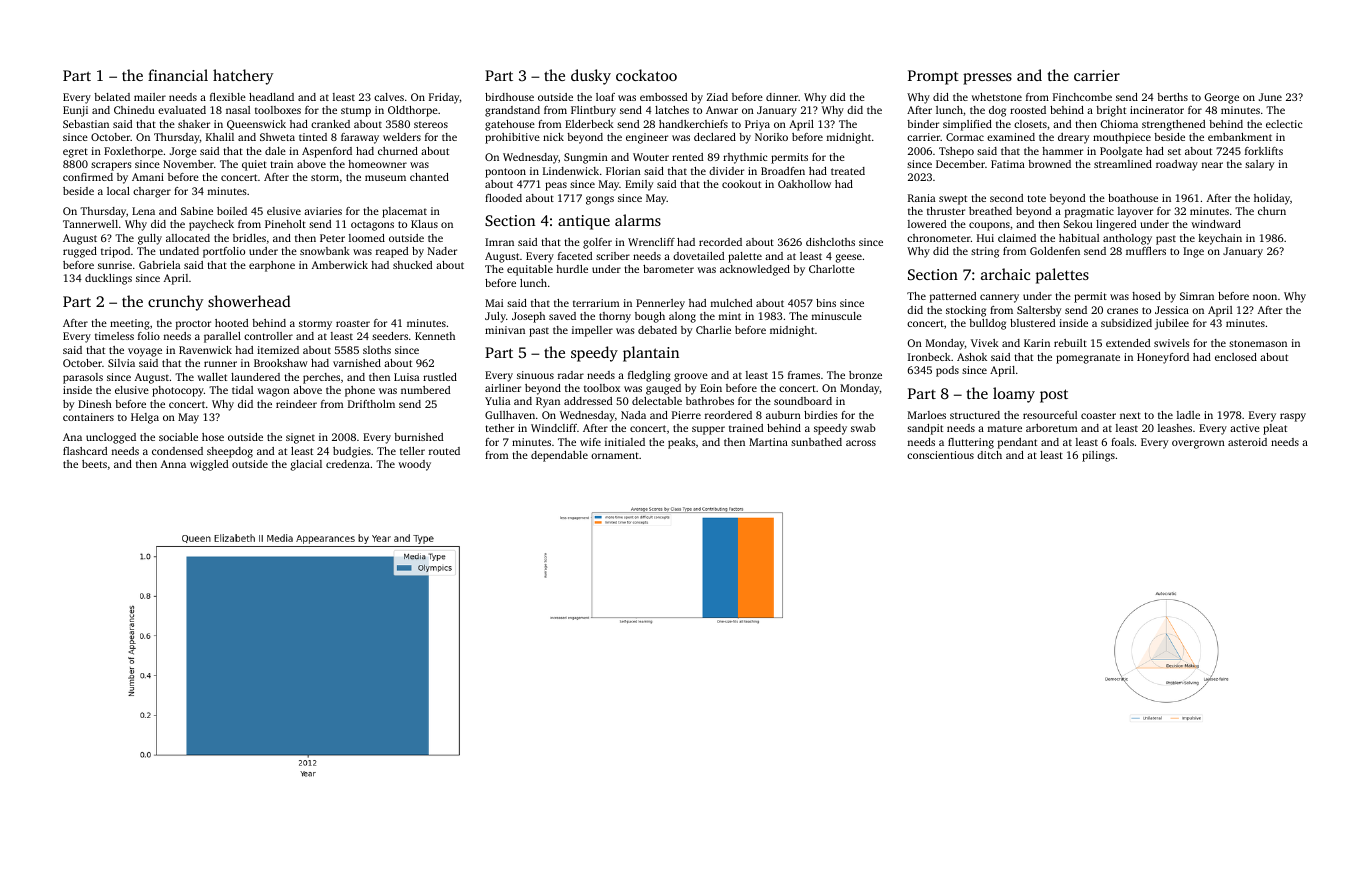 The height and width of the screenshot is (887, 1372). Describe the element at coordinates (717, 97) in the screenshot. I see `Ziad` at that location.
